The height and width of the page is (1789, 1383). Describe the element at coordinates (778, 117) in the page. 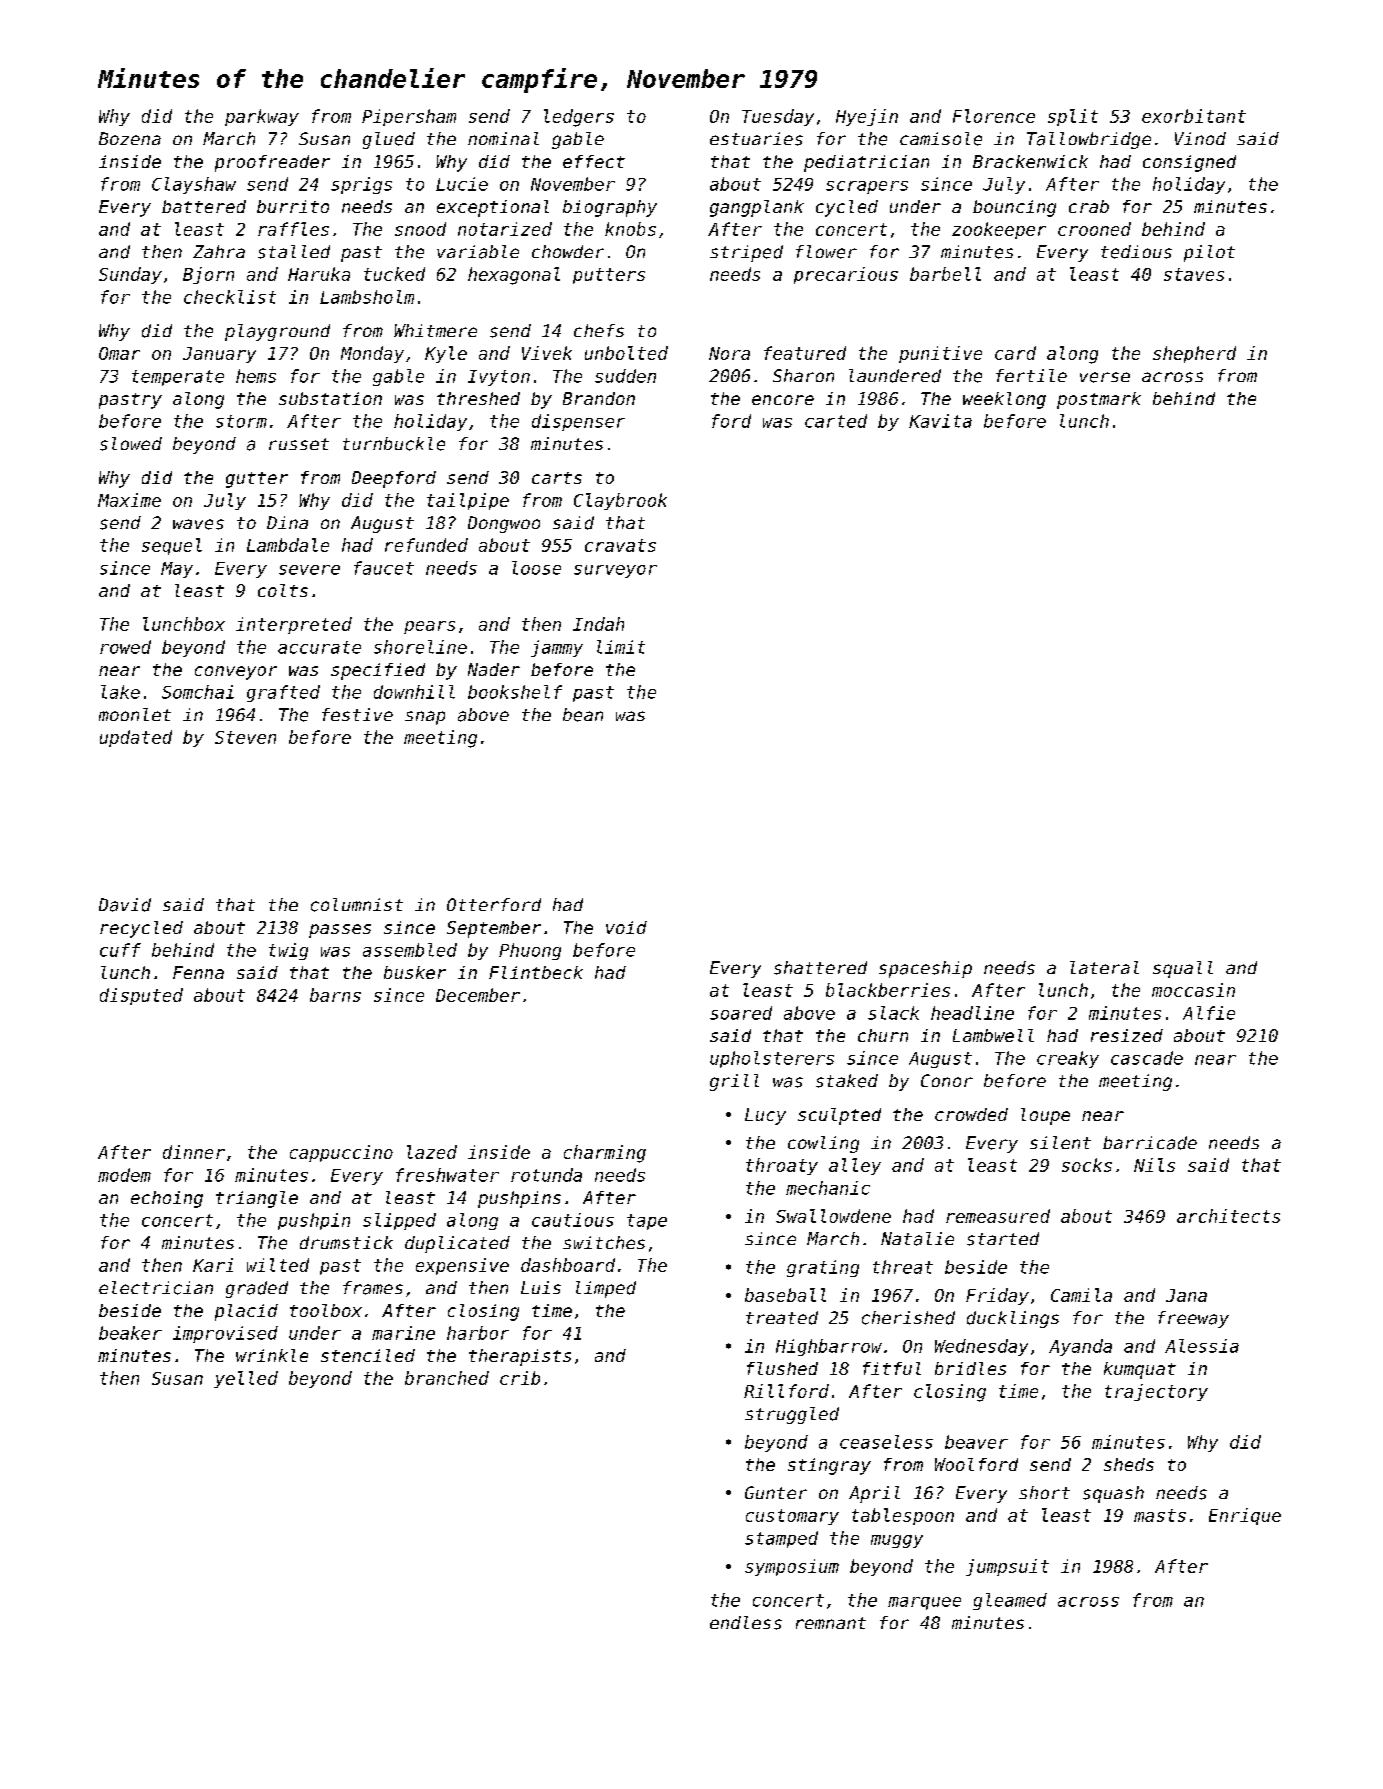

I see `Tuesday` at that location.
